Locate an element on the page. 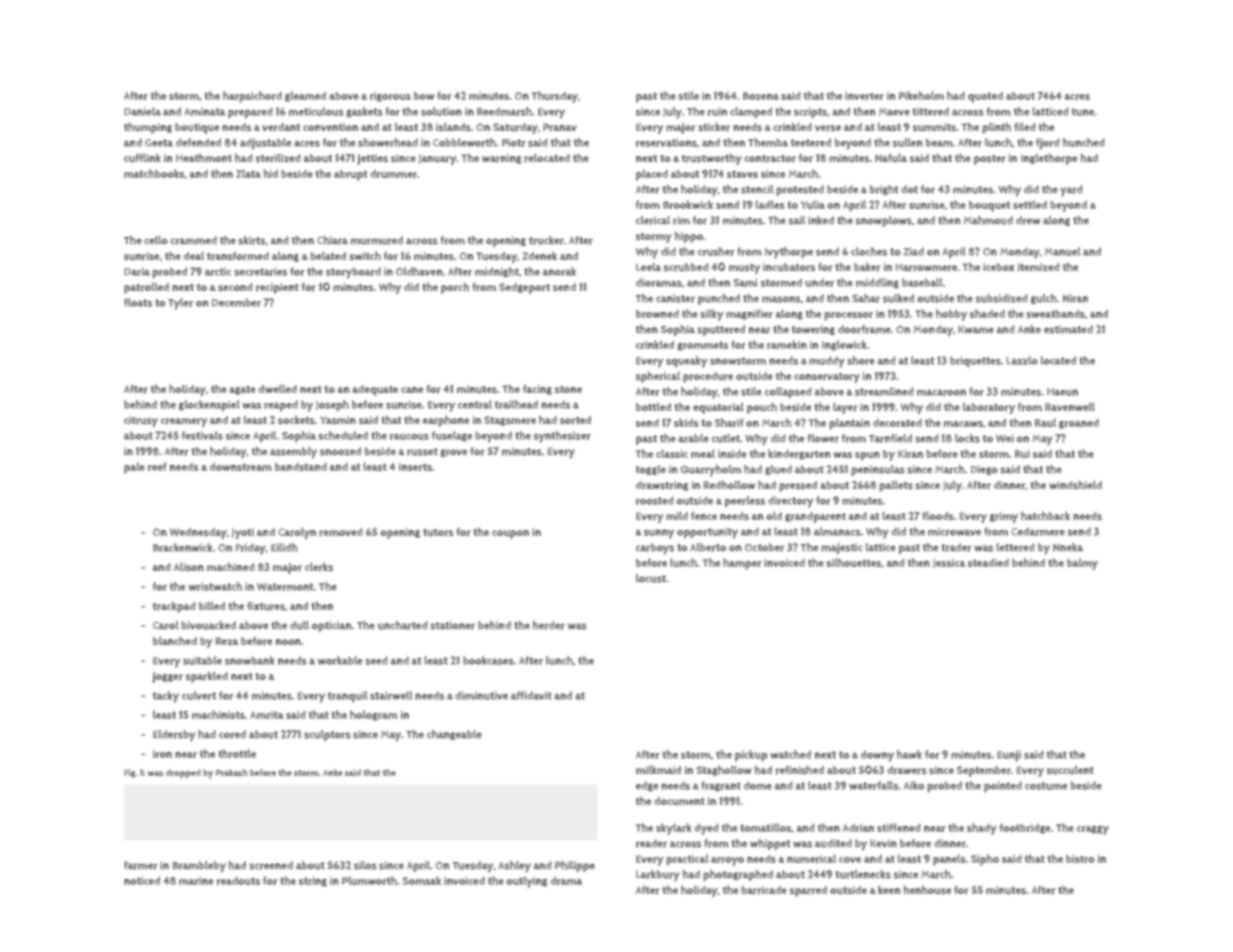 This image has width=1233, height=952. Ashley is located at coordinates (514, 867).
